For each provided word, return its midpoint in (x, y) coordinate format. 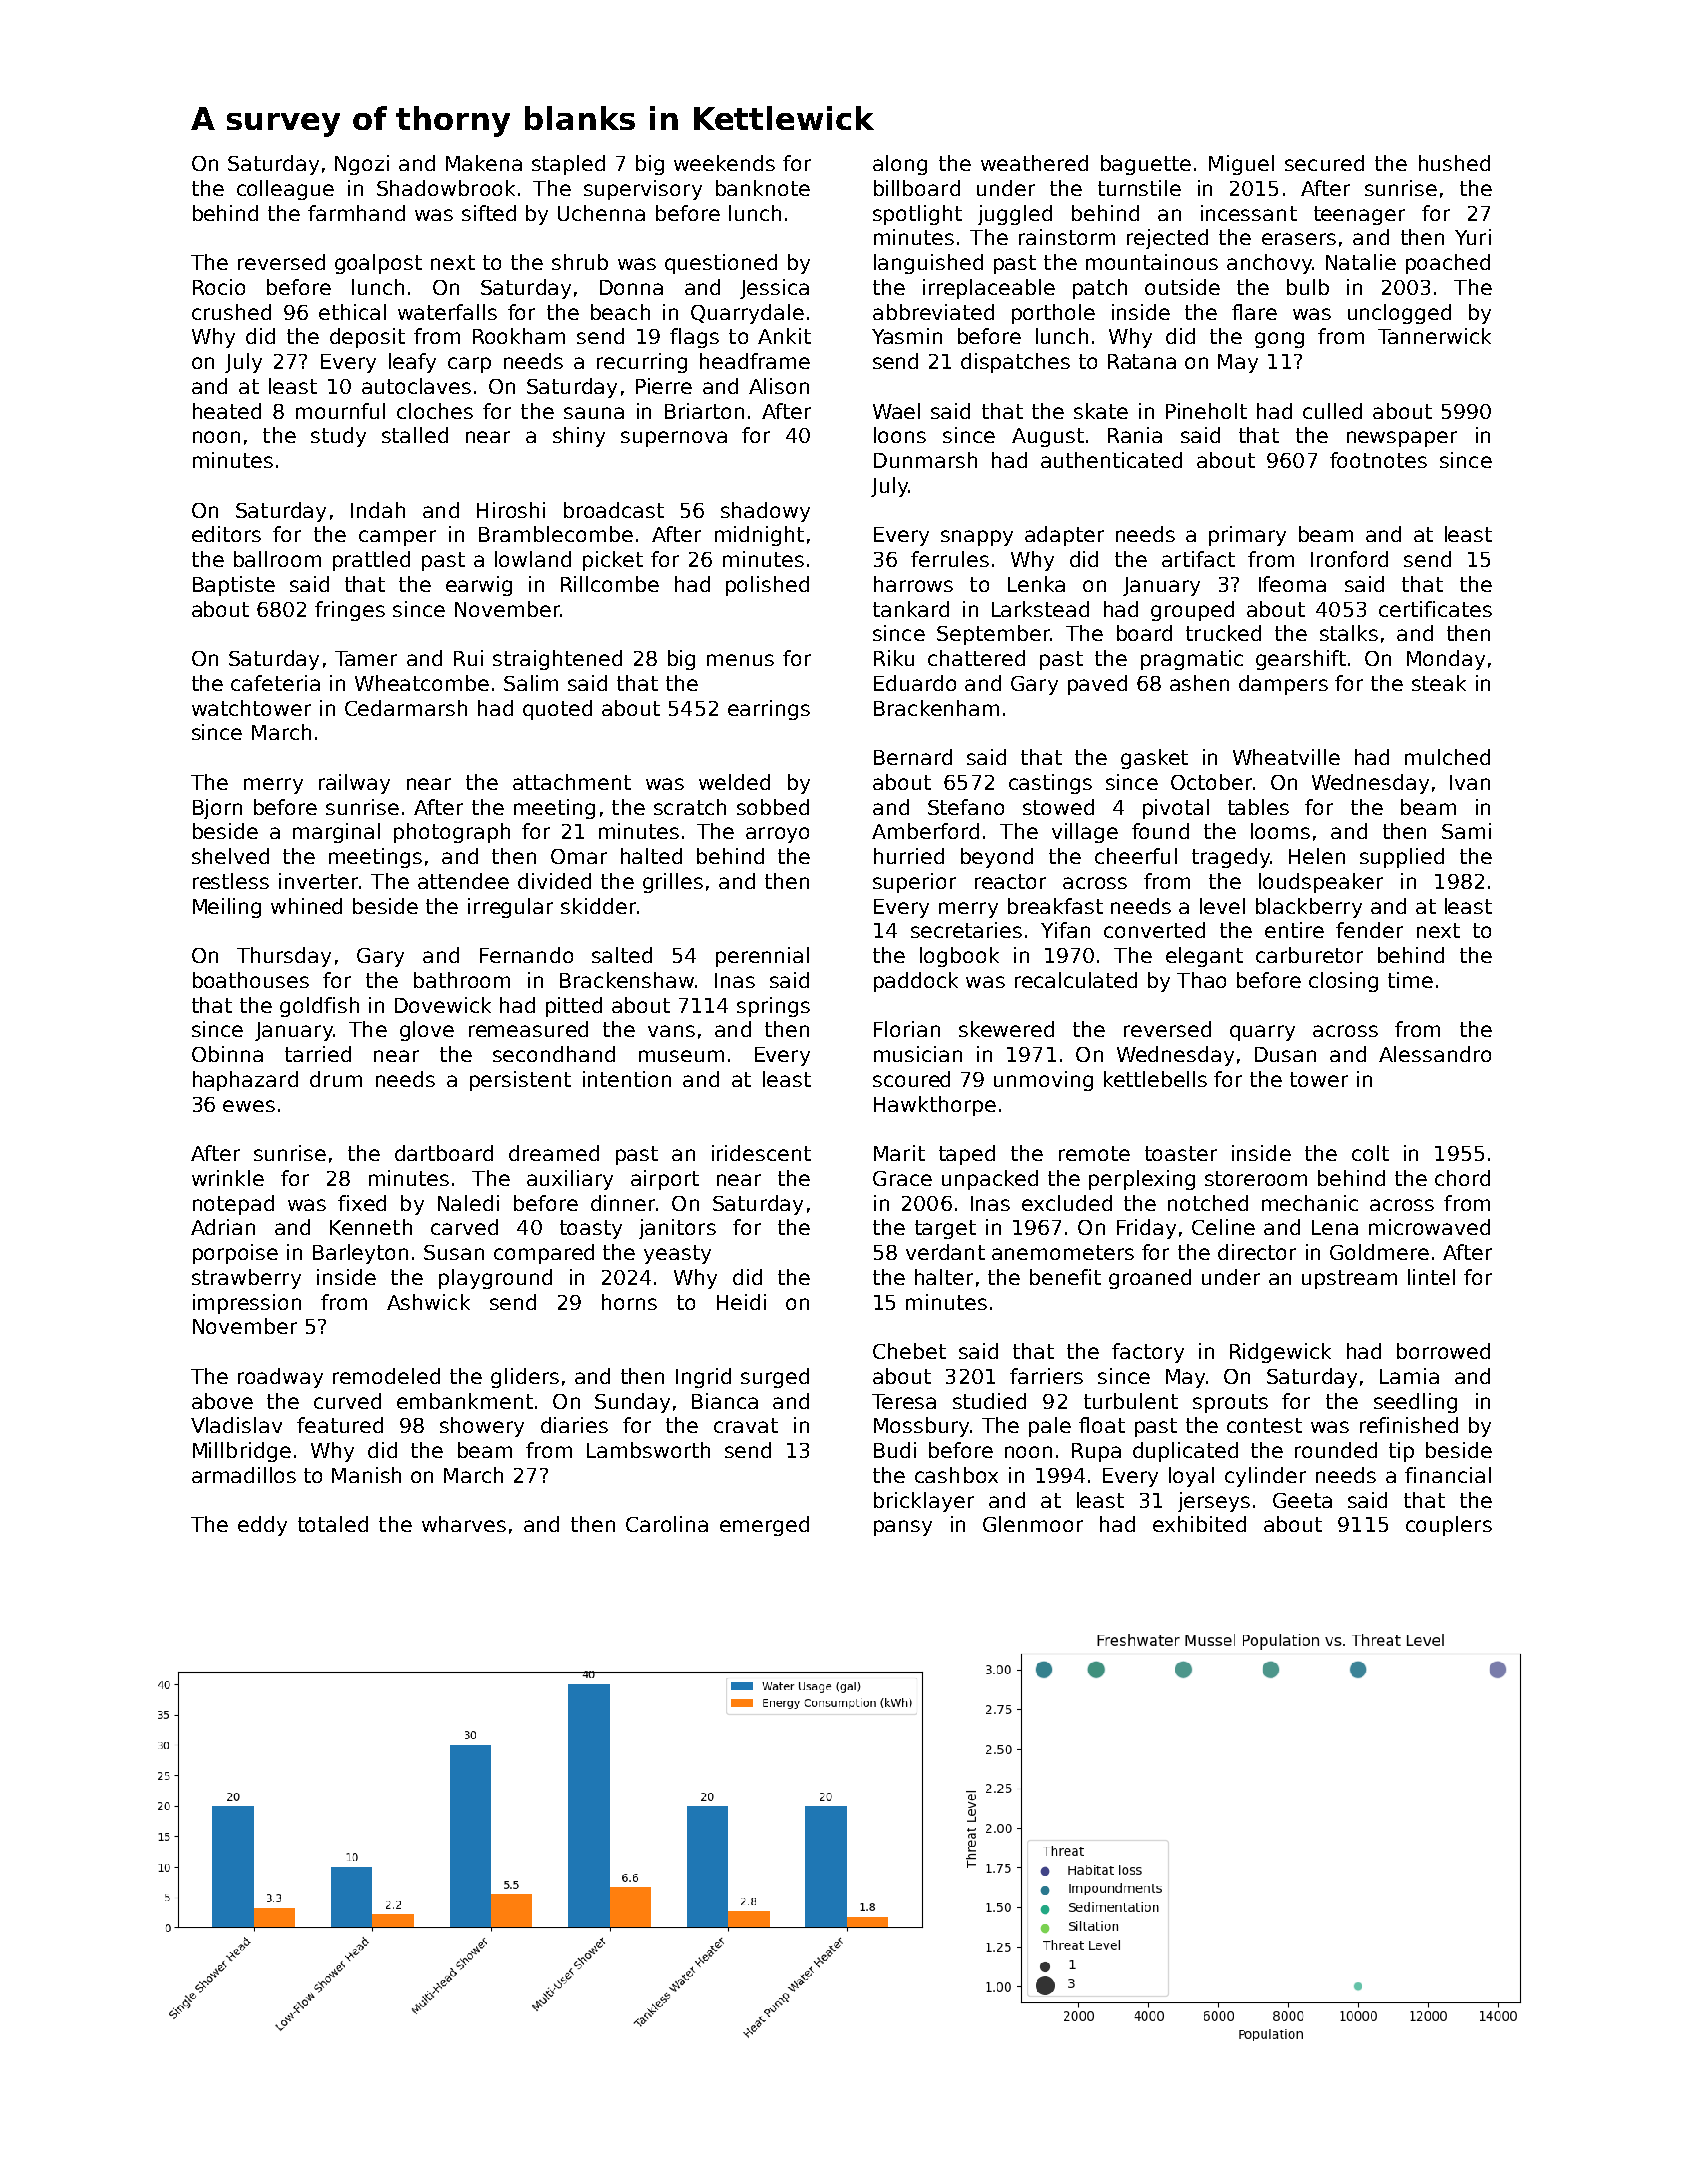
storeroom (1256, 1178)
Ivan (1470, 782)
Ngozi (362, 165)
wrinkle (228, 1178)
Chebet (909, 1351)
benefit (1065, 1277)
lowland (533, 559)
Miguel (1241, 165)
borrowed (1443, 1351)
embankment (465, 1401)
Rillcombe (610, 584)
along (900, 165)
